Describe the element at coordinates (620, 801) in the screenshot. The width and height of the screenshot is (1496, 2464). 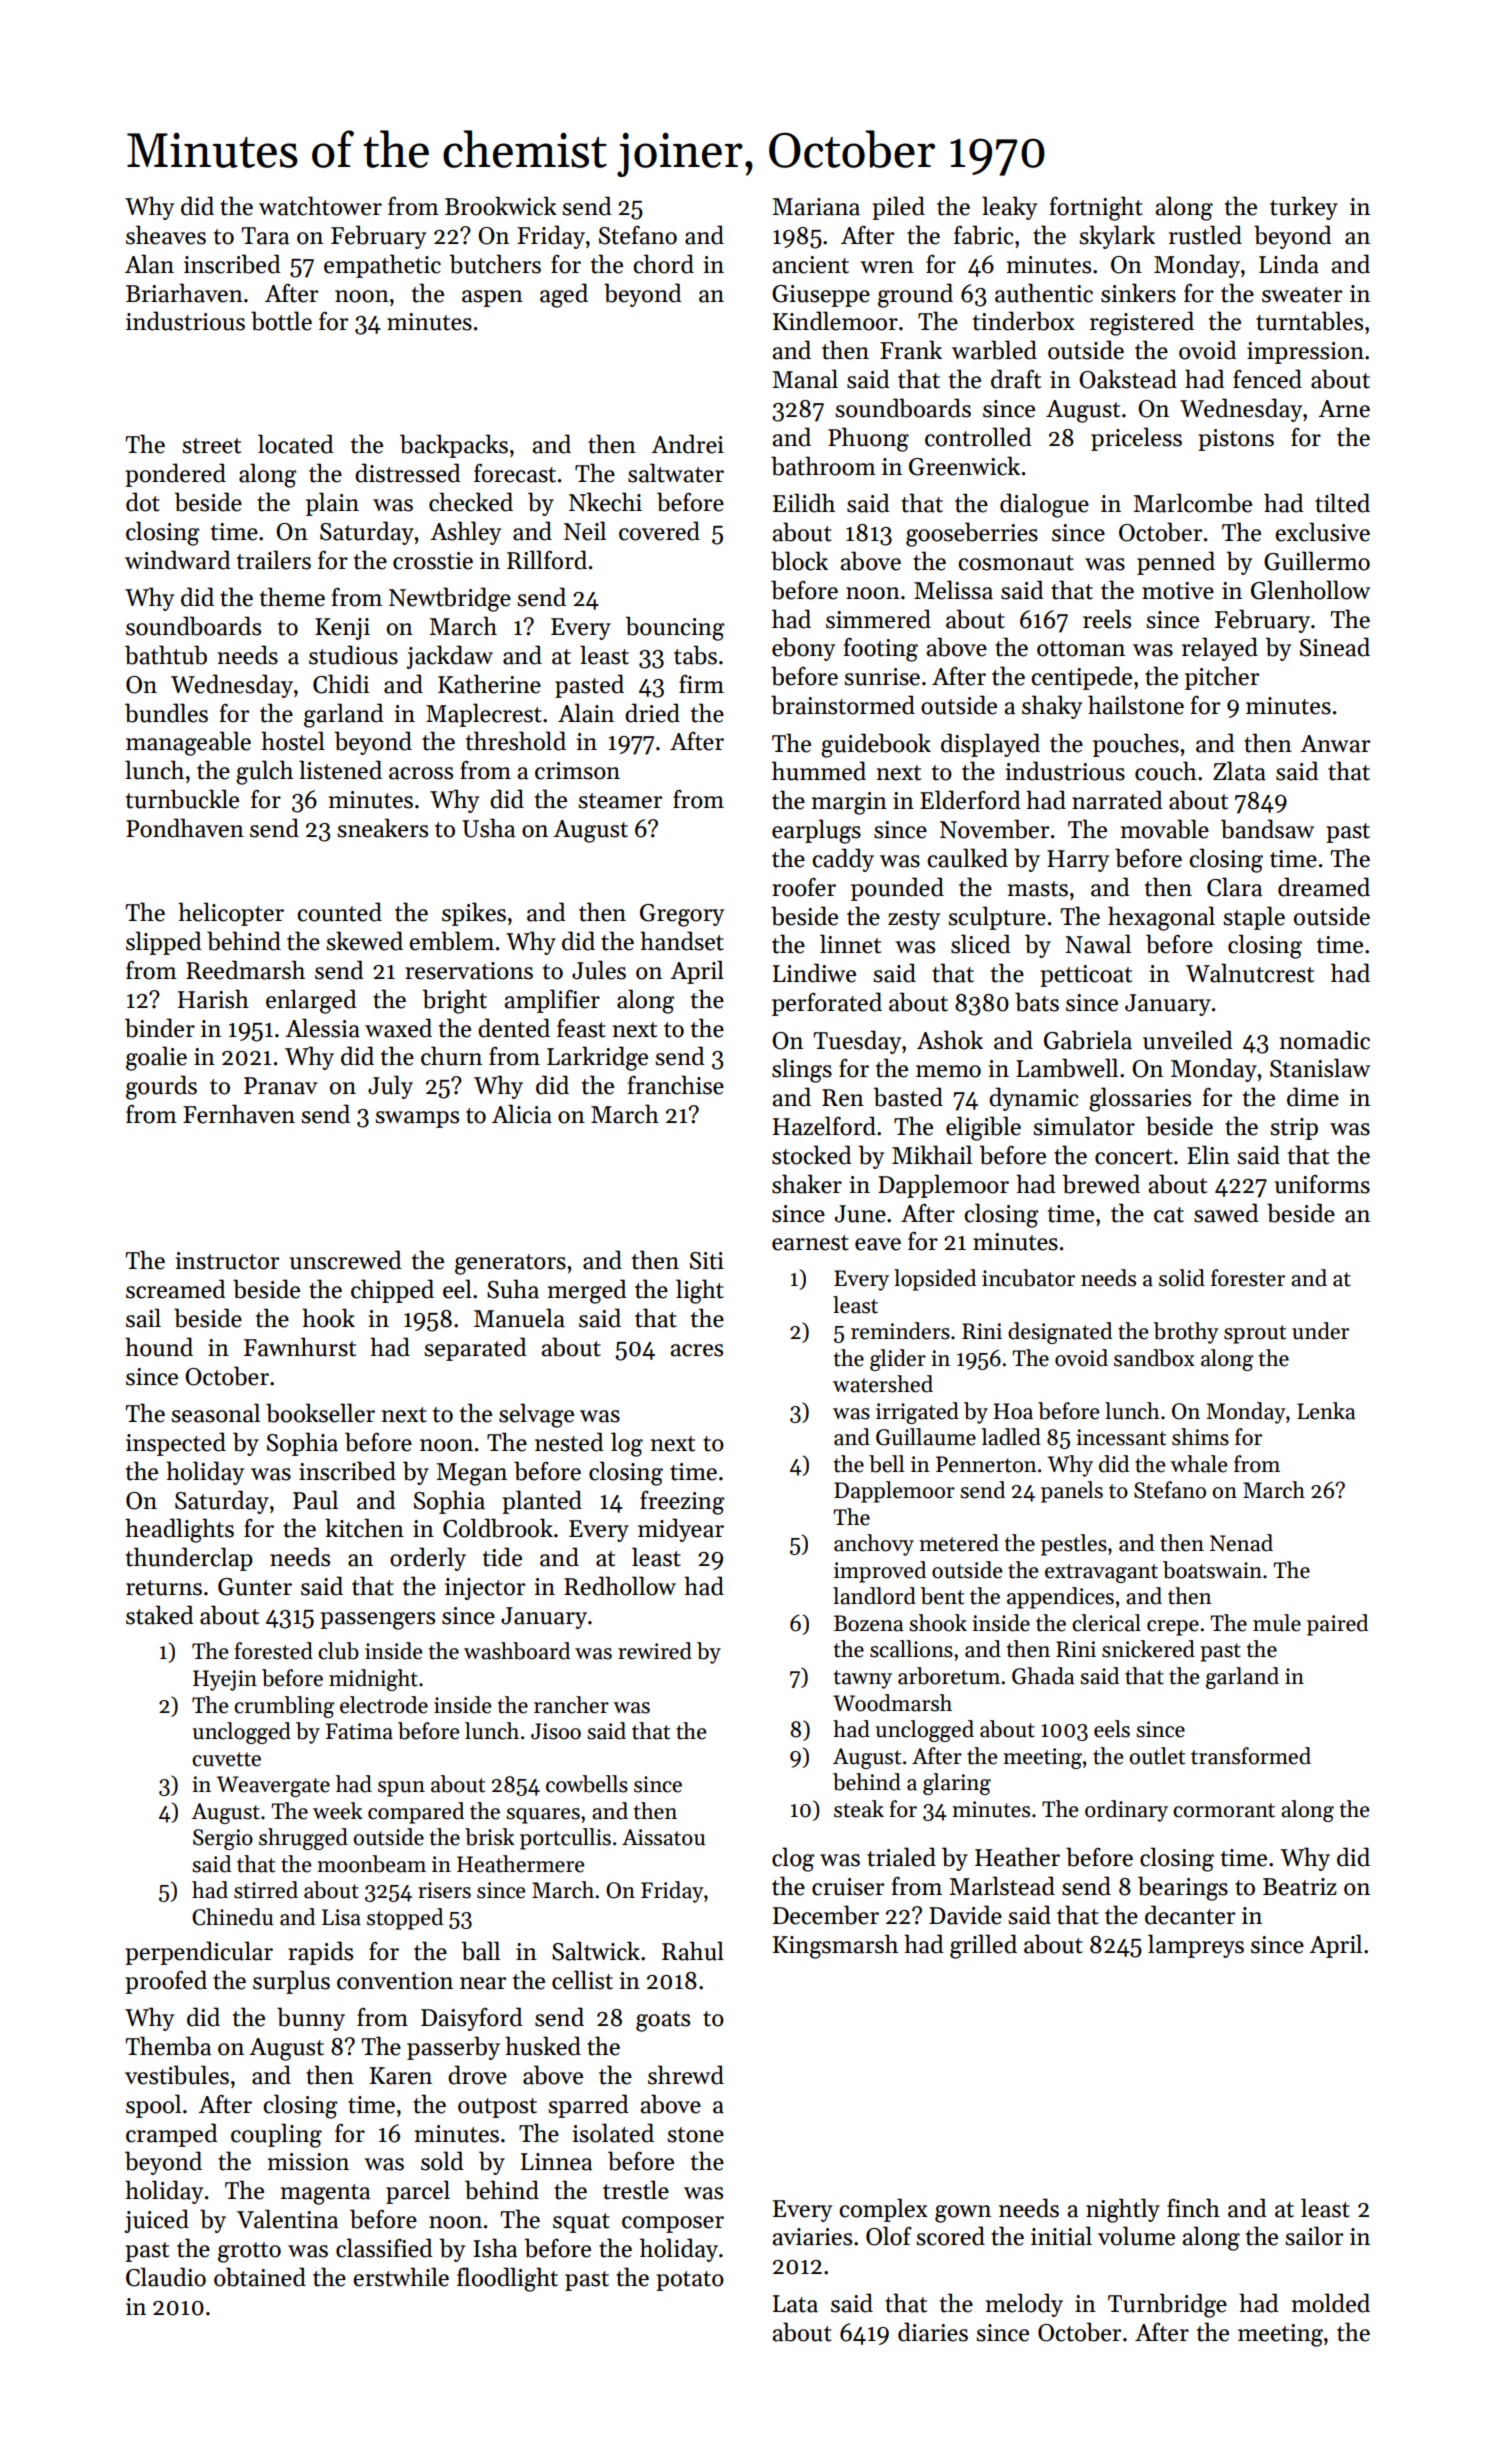
I see `steamer` at that location.
